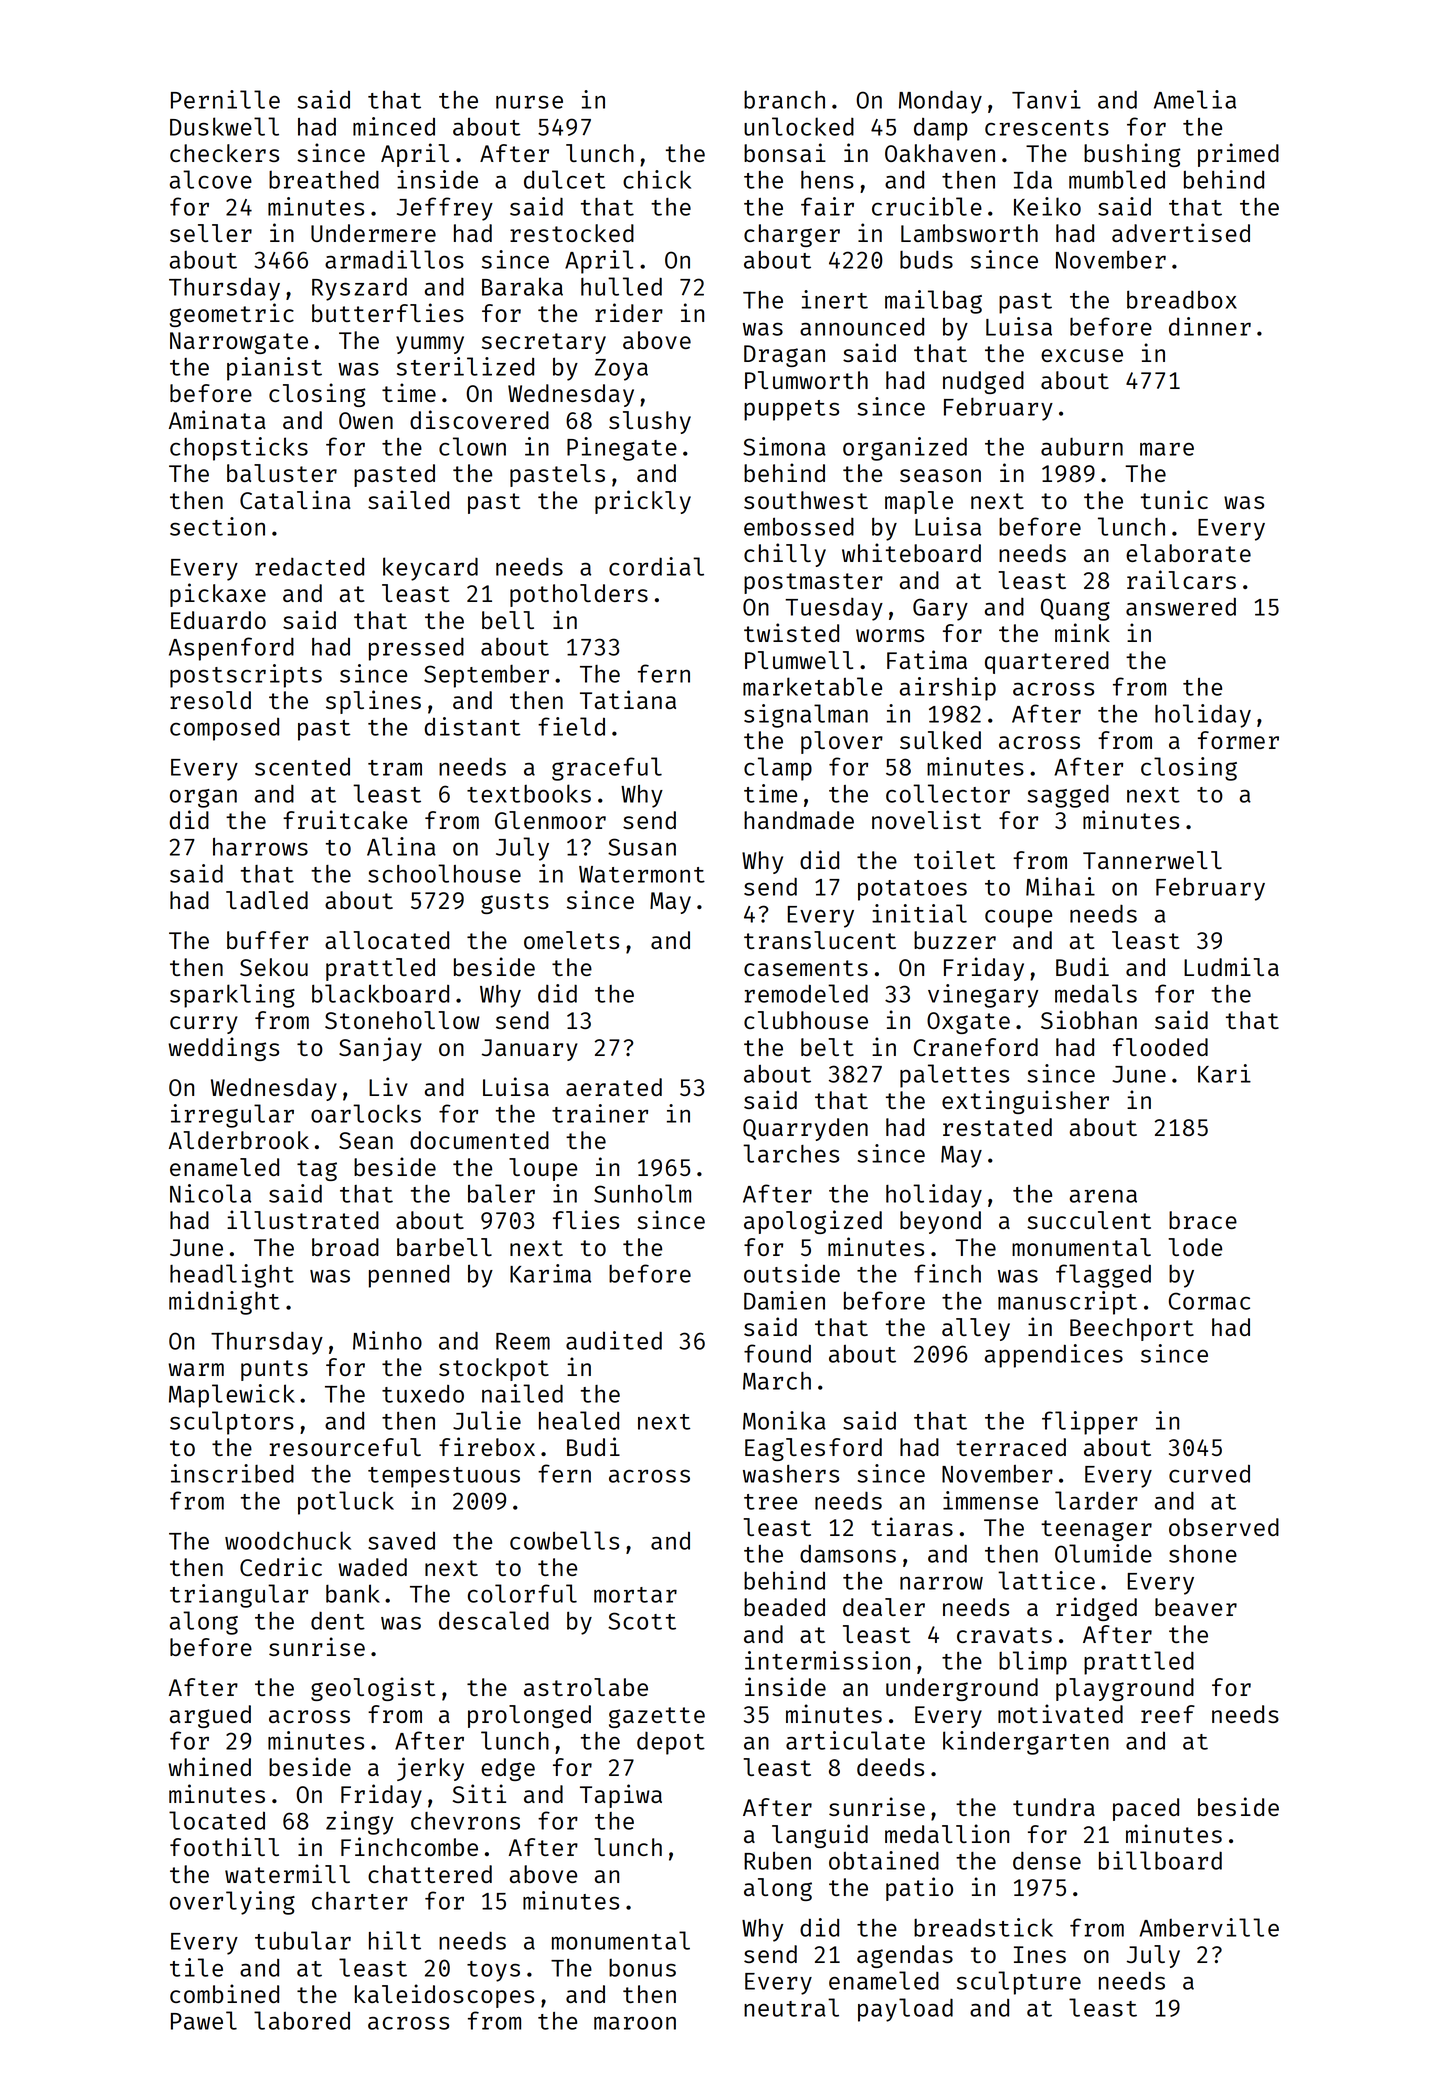 The image size is (1450, 2100). I want to click on Tapiwa, so click(621, 1796).
